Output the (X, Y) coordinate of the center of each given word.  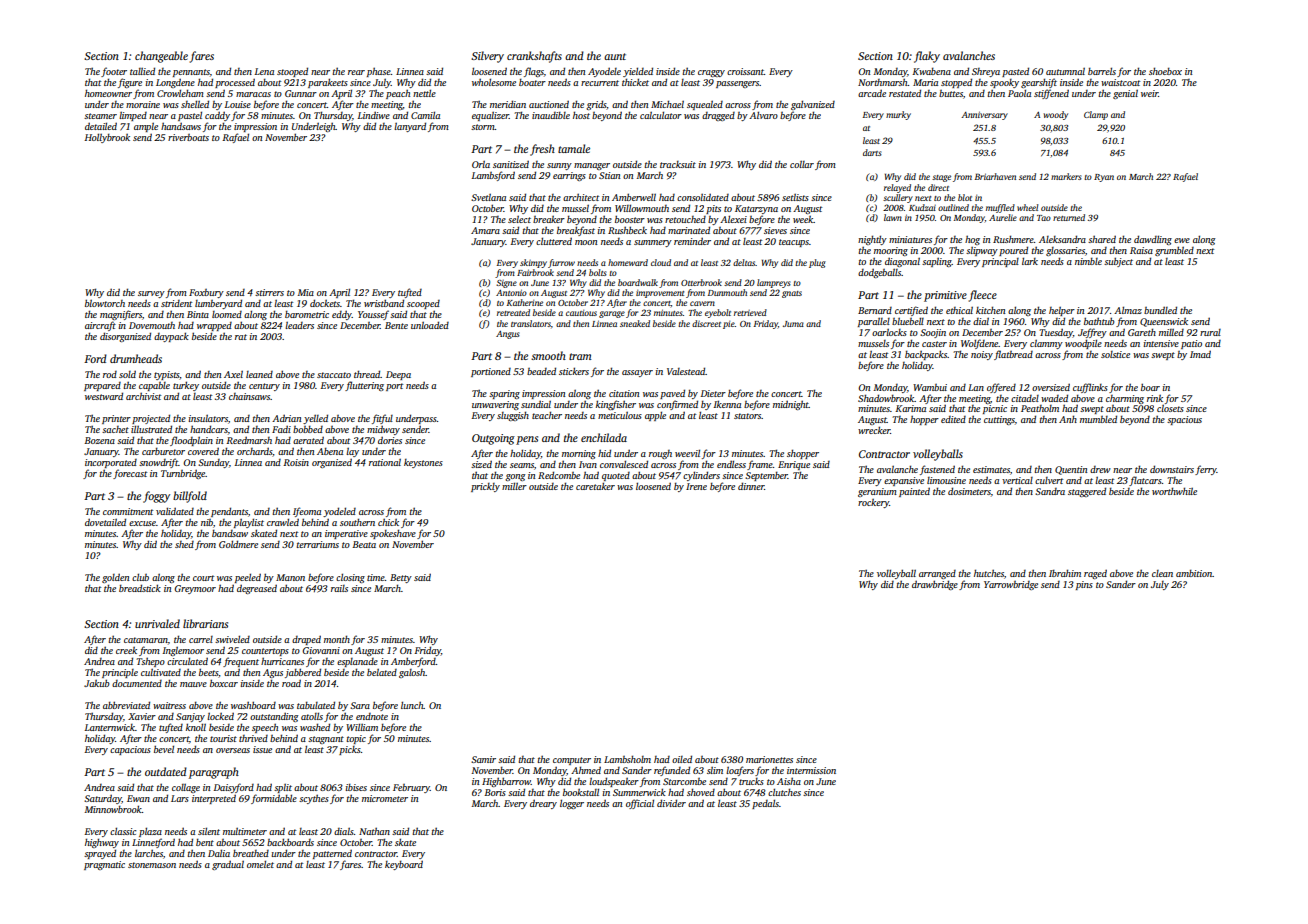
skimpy (533, 263)
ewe (1182, 240)
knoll (196, 727)
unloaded (430, 325)
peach (398, 94)
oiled (682, 759)
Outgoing (493, 439)
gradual (228, 865)
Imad (1200, 354)
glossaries (1065, 251)
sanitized (511, 164)
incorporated (111, 463)
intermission (811, 770)
